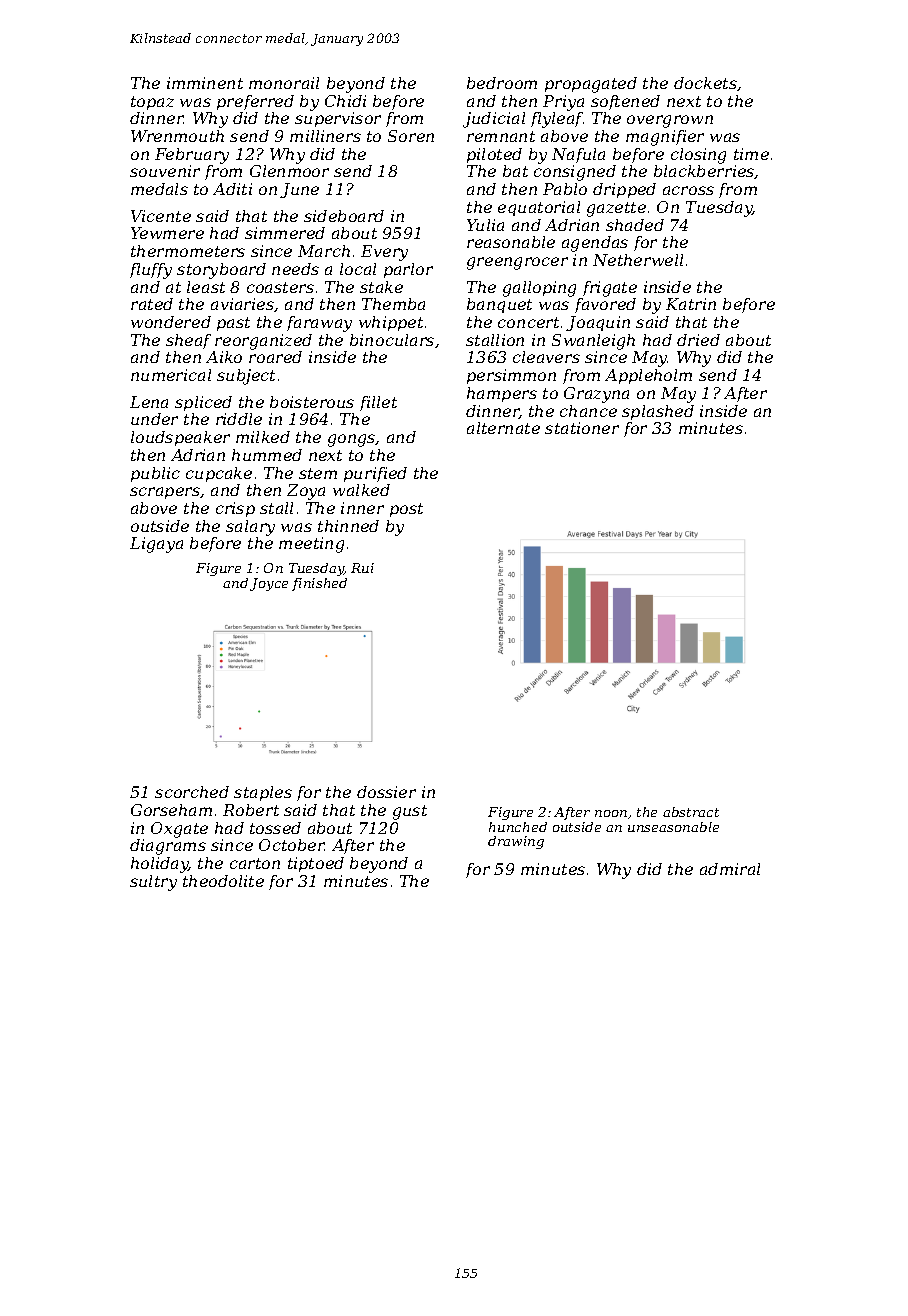 The image size is (908, 1316). I want to click on scrapers, so click(165, 493).
